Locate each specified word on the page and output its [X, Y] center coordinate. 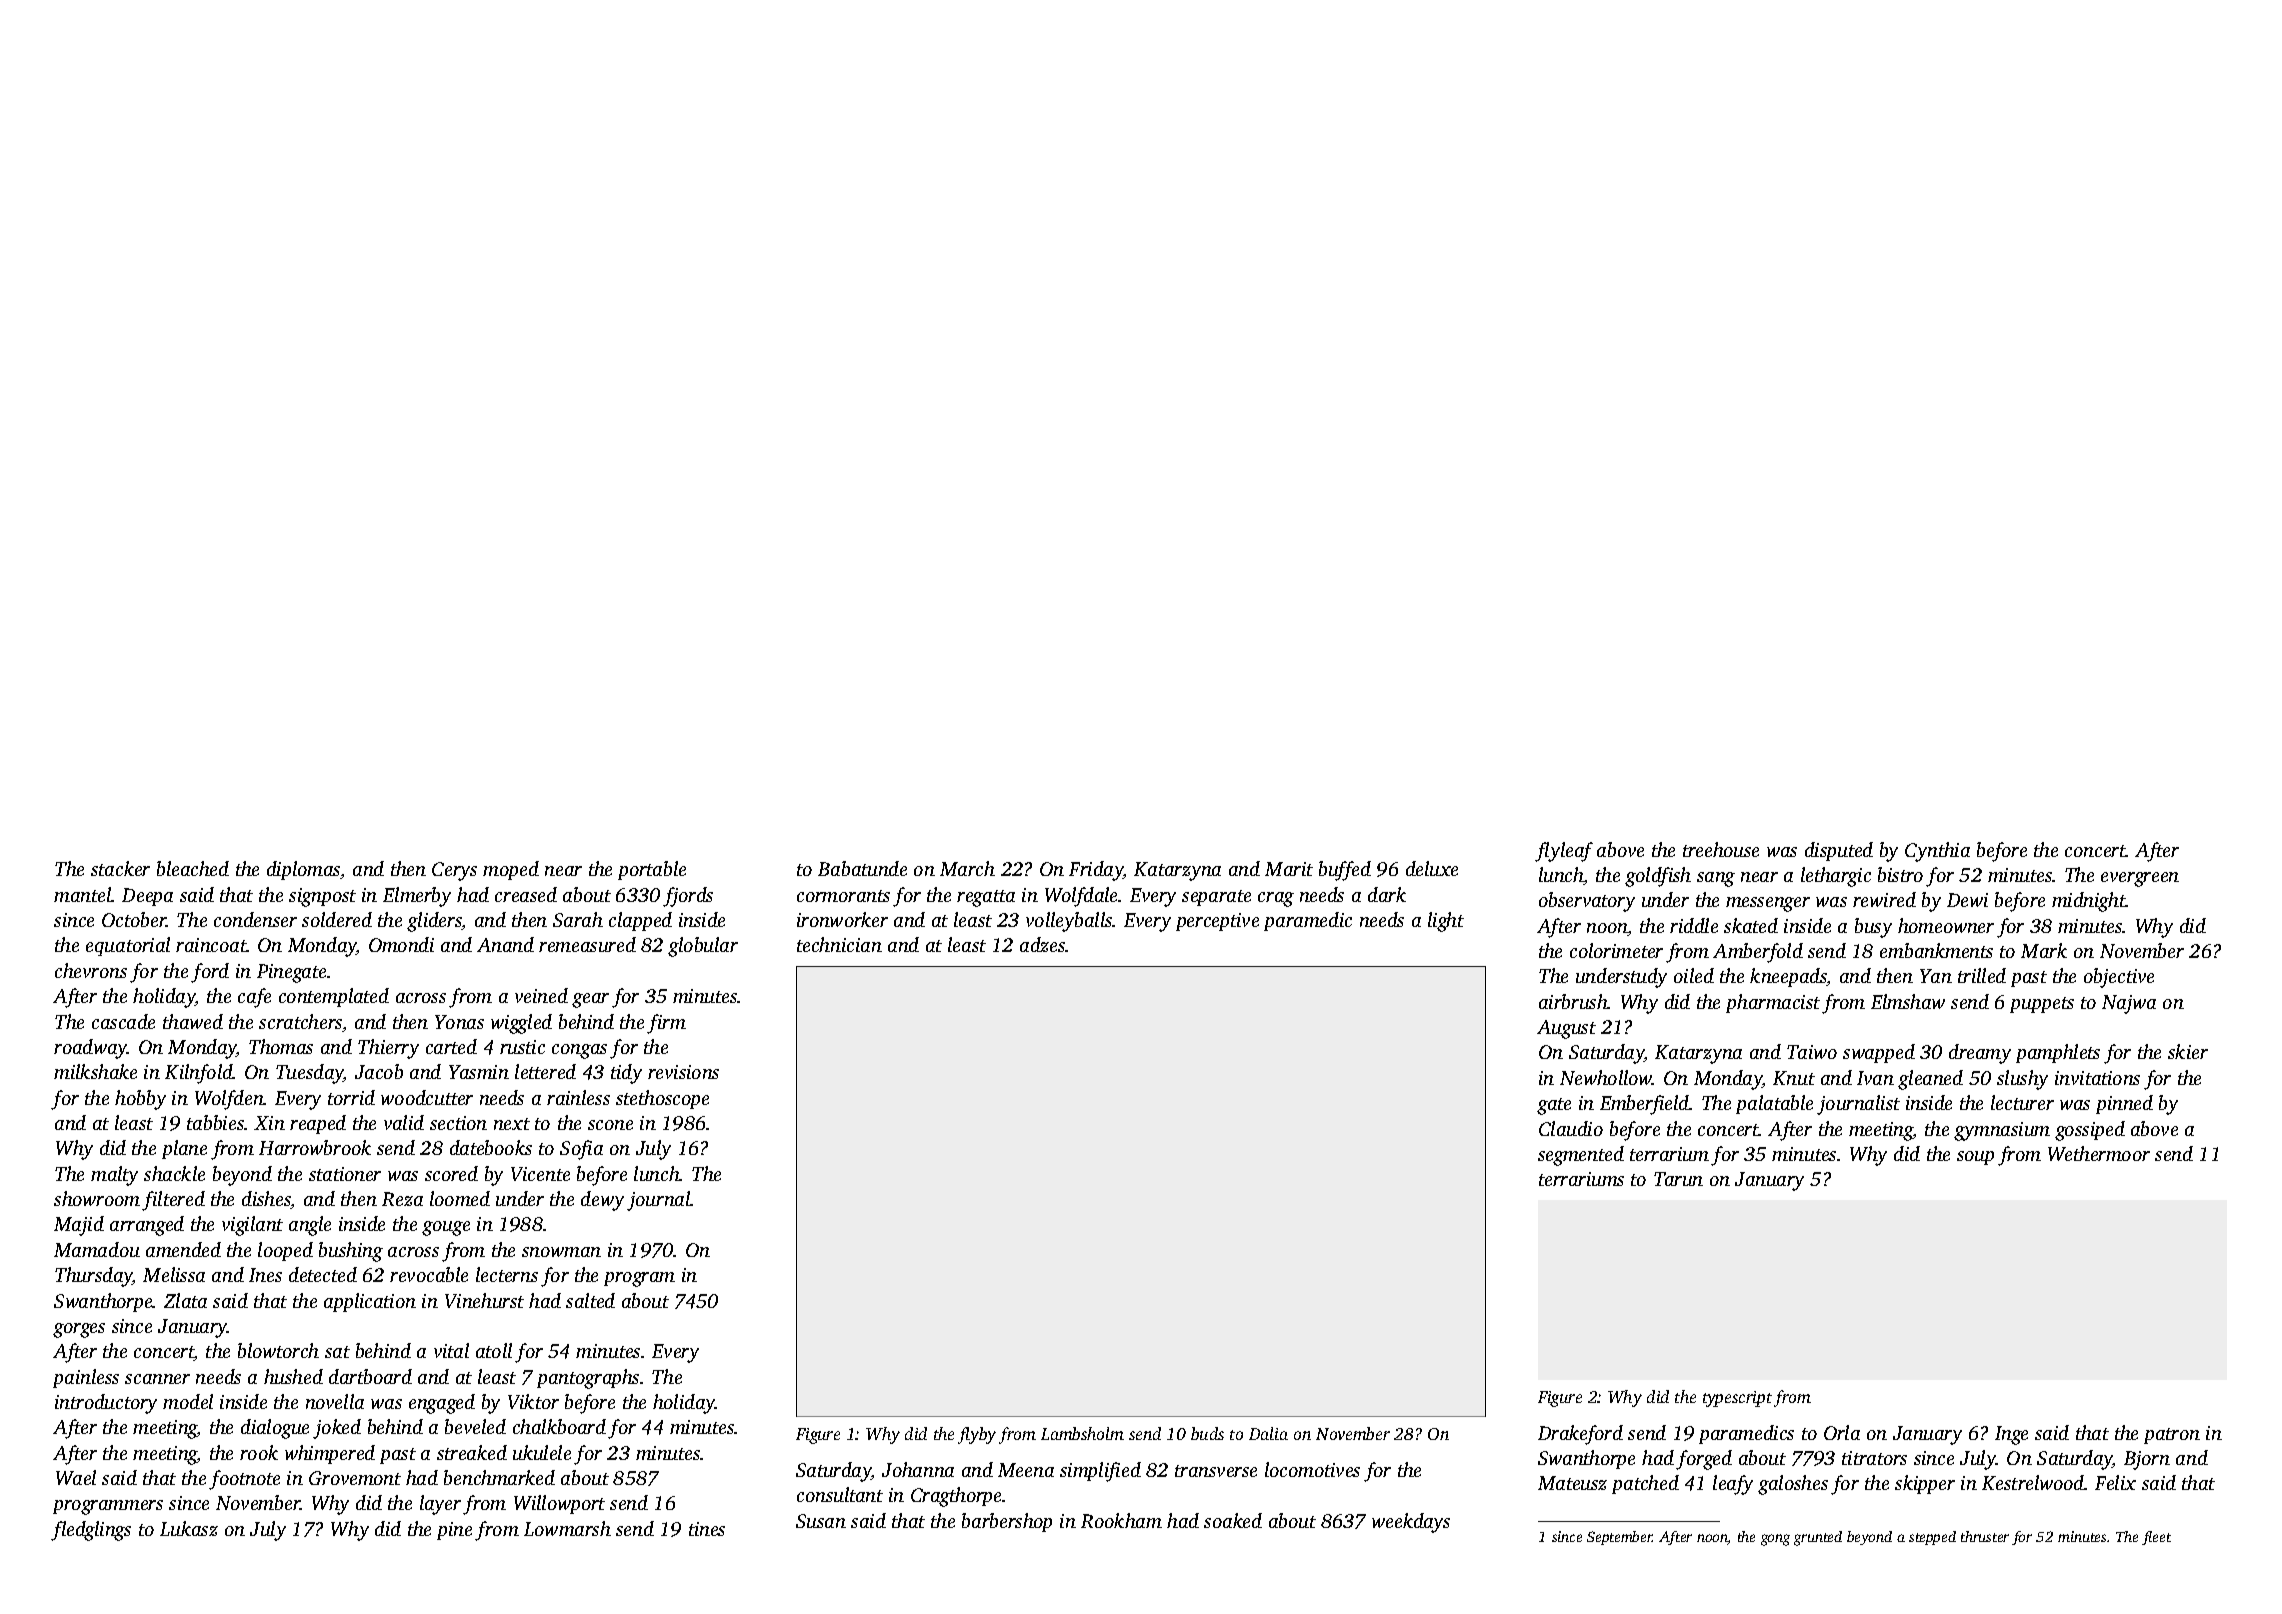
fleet [2156, 1538]
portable [652, 870]
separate [1216, 898]
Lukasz [189, 1528]
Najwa [2129, 1004]
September [1620, 1538]
